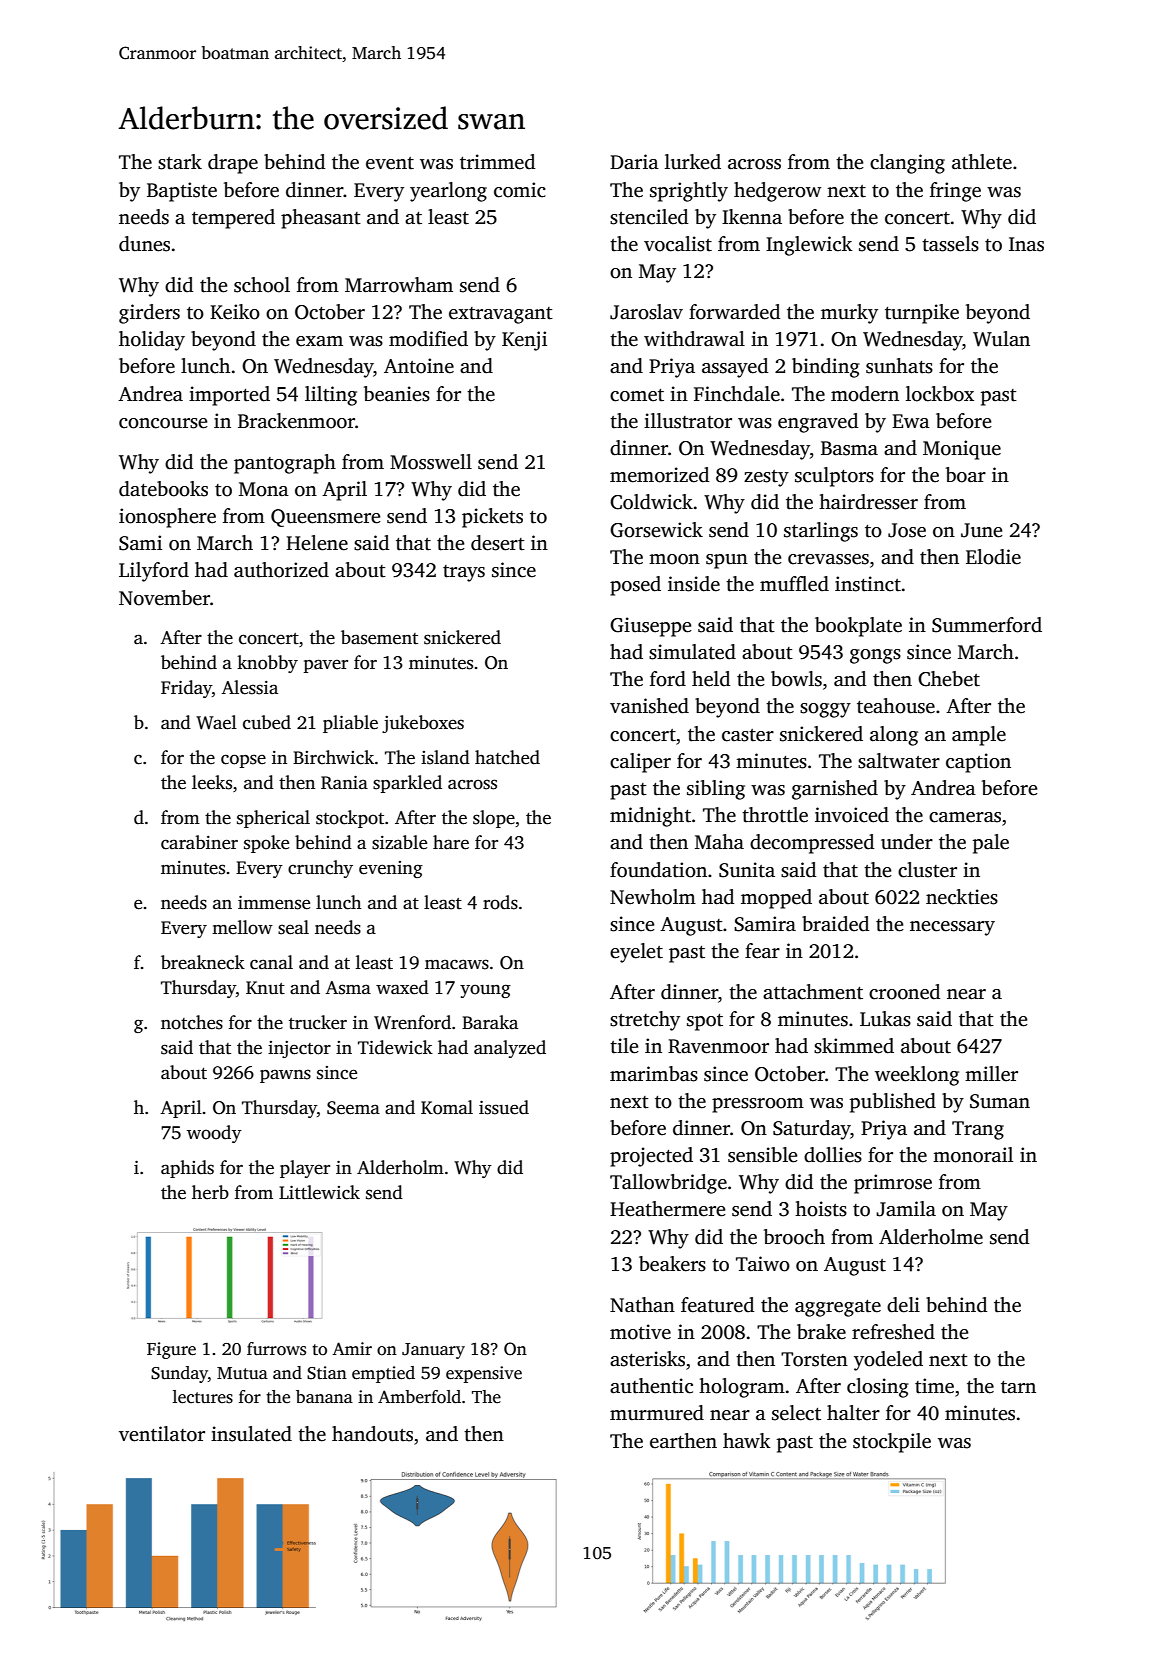  What do you see at coordinates (520, 190) in the screenshot?
I see `comic` at bounding box center [520, 190].
